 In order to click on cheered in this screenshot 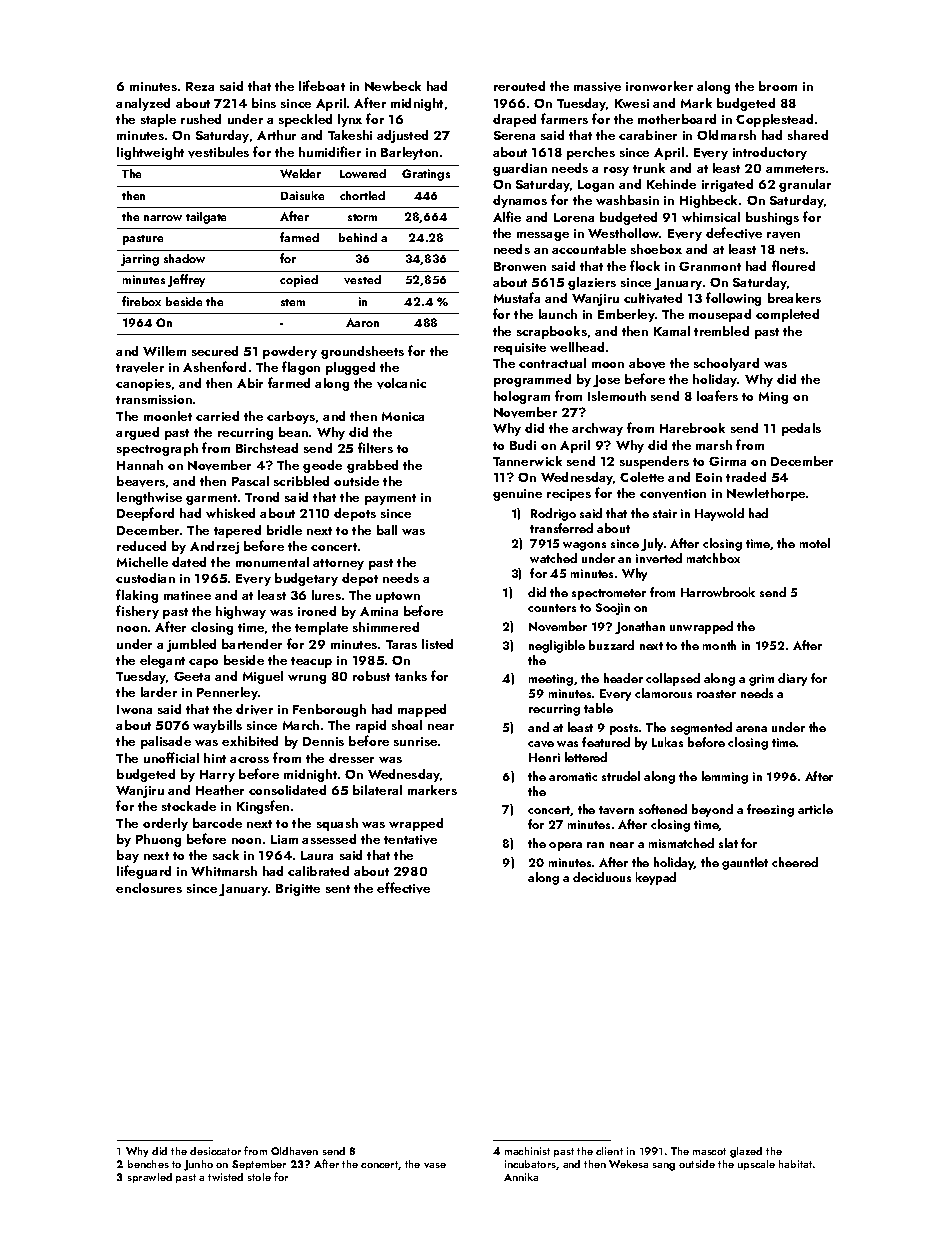, I will do `click(795, 862)`.
